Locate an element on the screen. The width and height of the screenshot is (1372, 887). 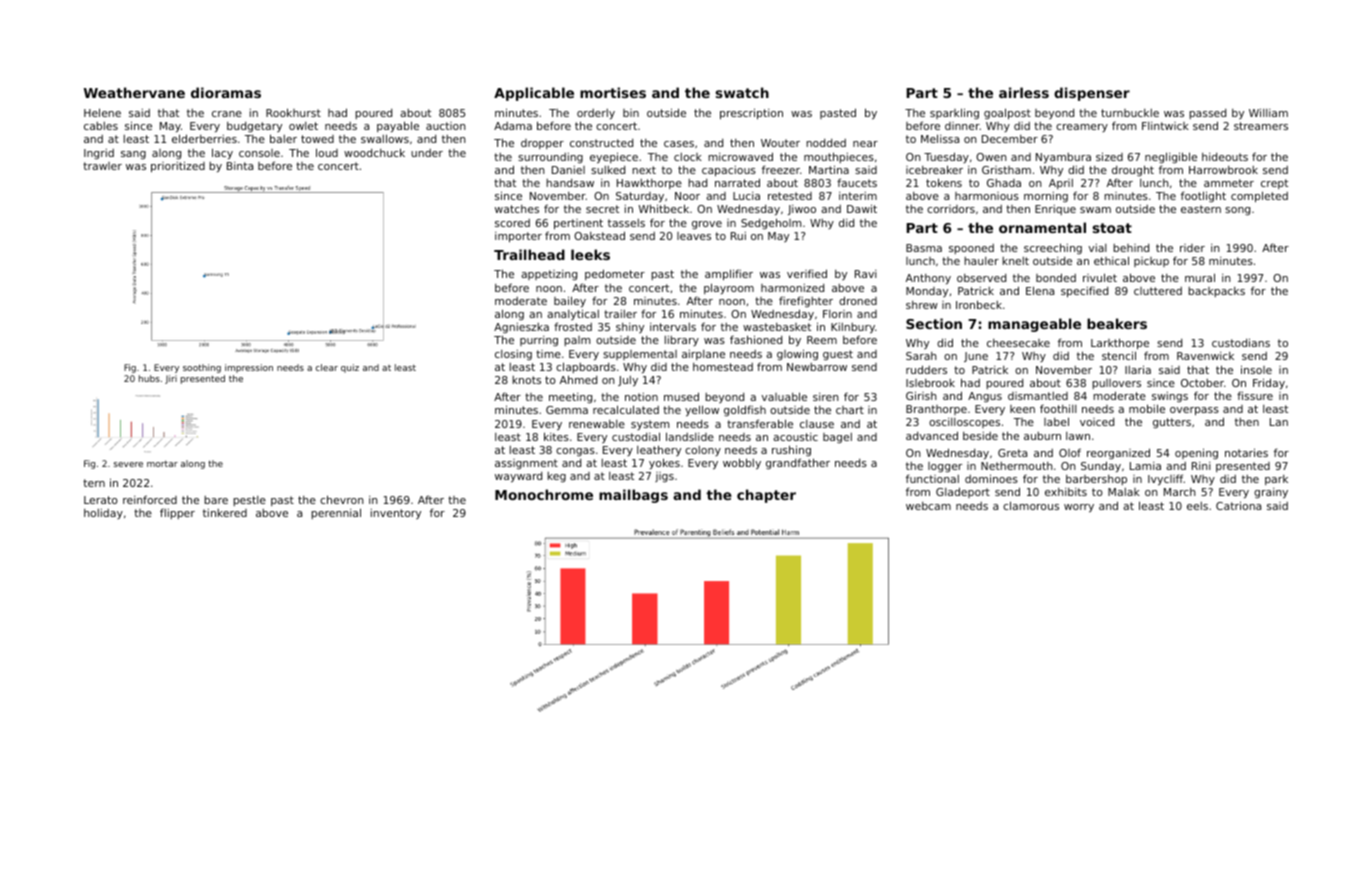
chapter is located at coordinates (766, 496).
